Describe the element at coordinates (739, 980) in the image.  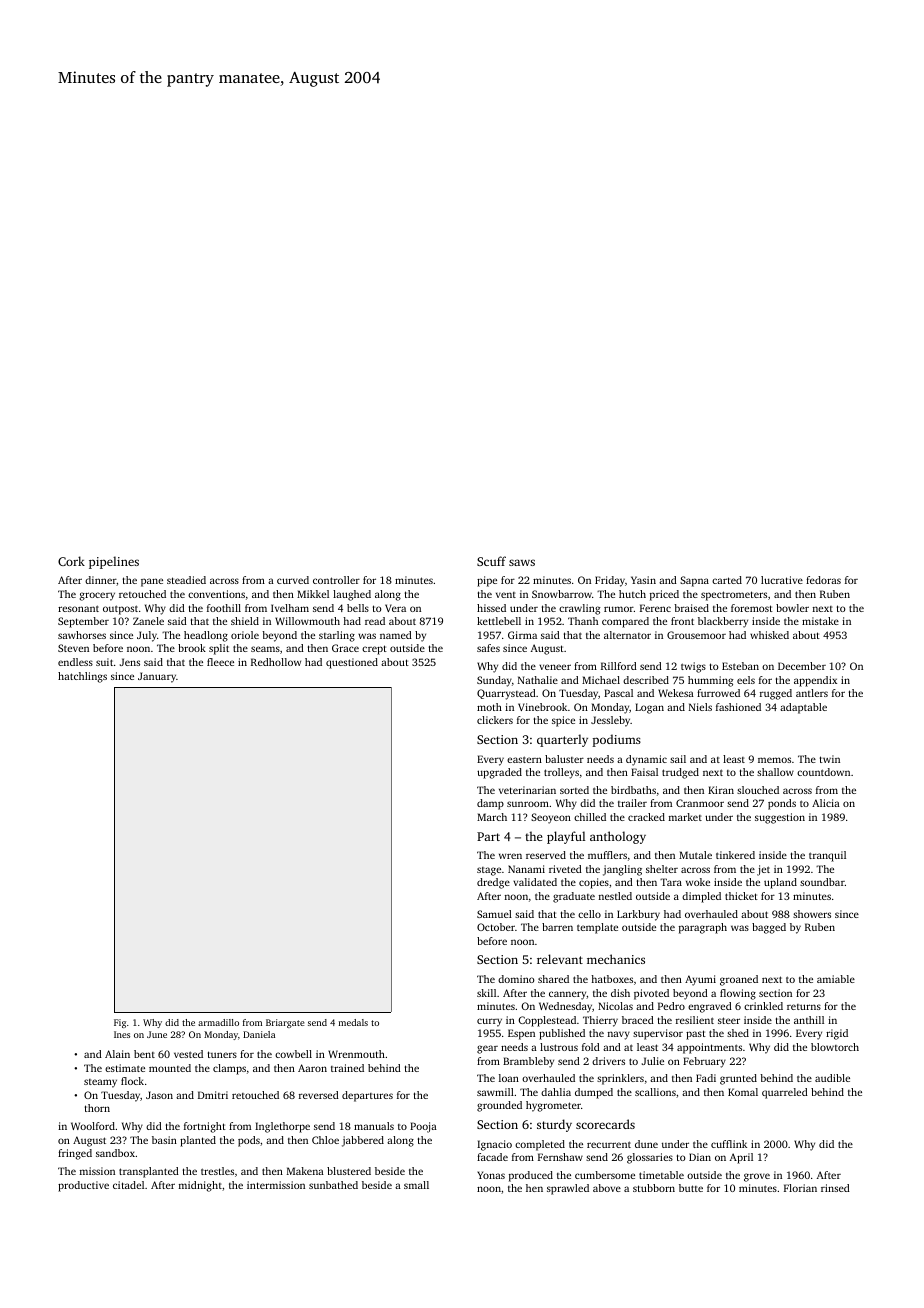
I see `groaned` at that location.
